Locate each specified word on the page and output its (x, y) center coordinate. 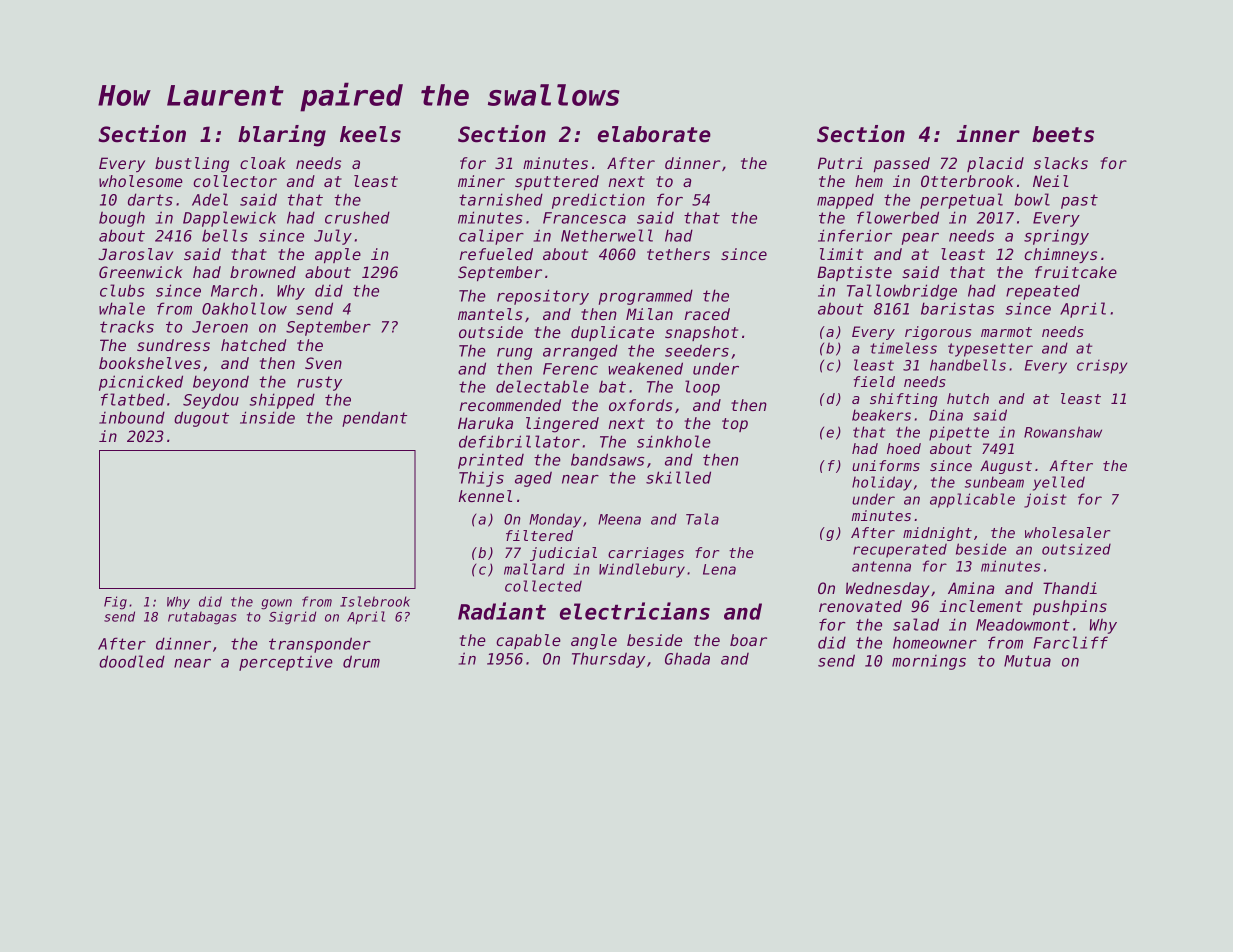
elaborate (654, 134)
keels (370, 134)
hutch (968, 398)
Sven (323, 363)
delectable (542, 386)
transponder (320, 645)
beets (1063, 134)
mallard (534, 569)
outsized (1076, 549)
